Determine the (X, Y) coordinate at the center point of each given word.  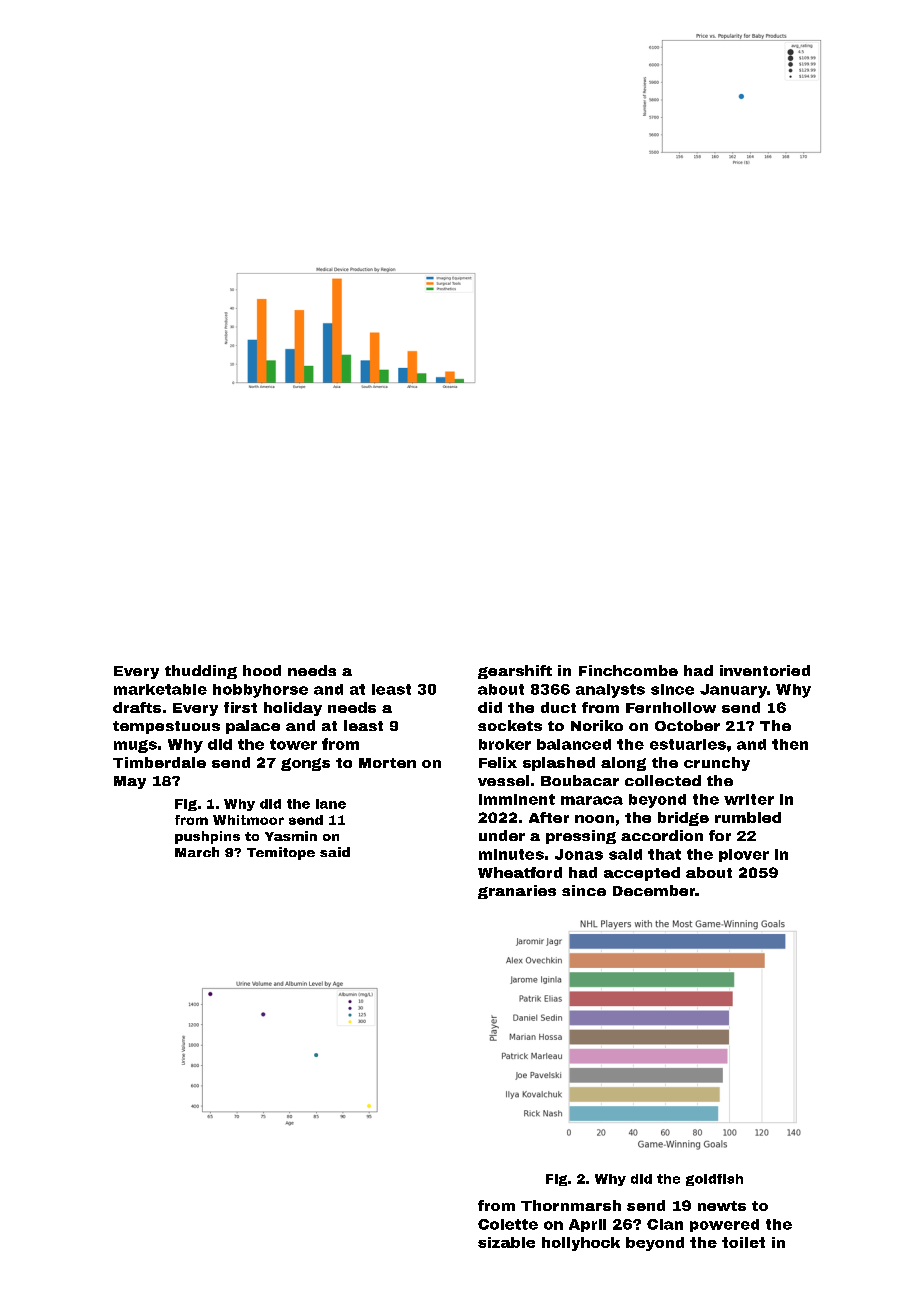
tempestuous (166, 727)
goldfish (714, 1180)
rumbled (748, 817)
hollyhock (581, 1244)
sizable (506, 1242)
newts (722, 1206)
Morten (387, 763)
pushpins (207, 837)
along (623, 764)
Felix (498, 762)
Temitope (281, 853)
